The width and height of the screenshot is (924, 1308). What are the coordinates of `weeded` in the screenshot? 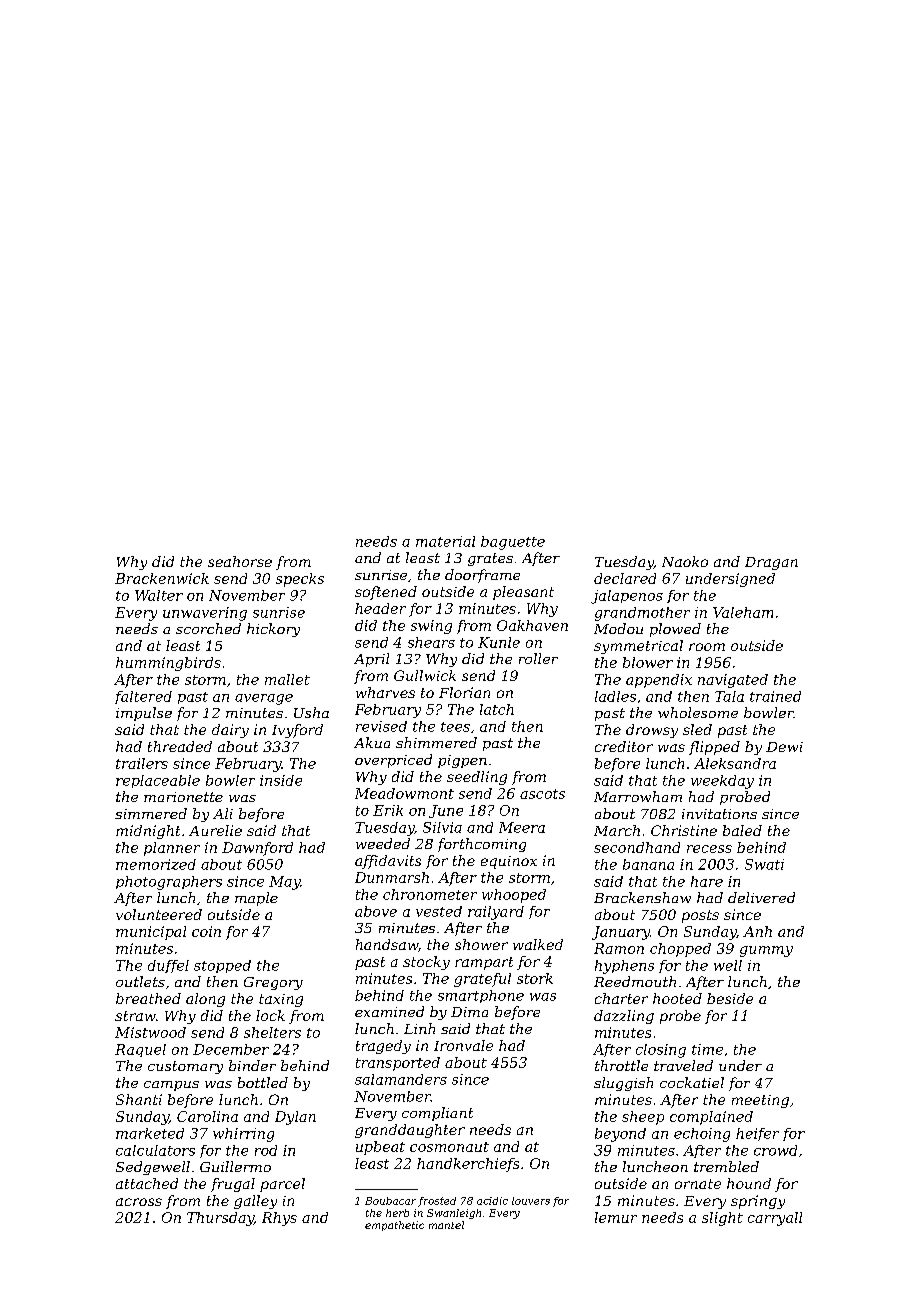 It's located at (383, 843).
